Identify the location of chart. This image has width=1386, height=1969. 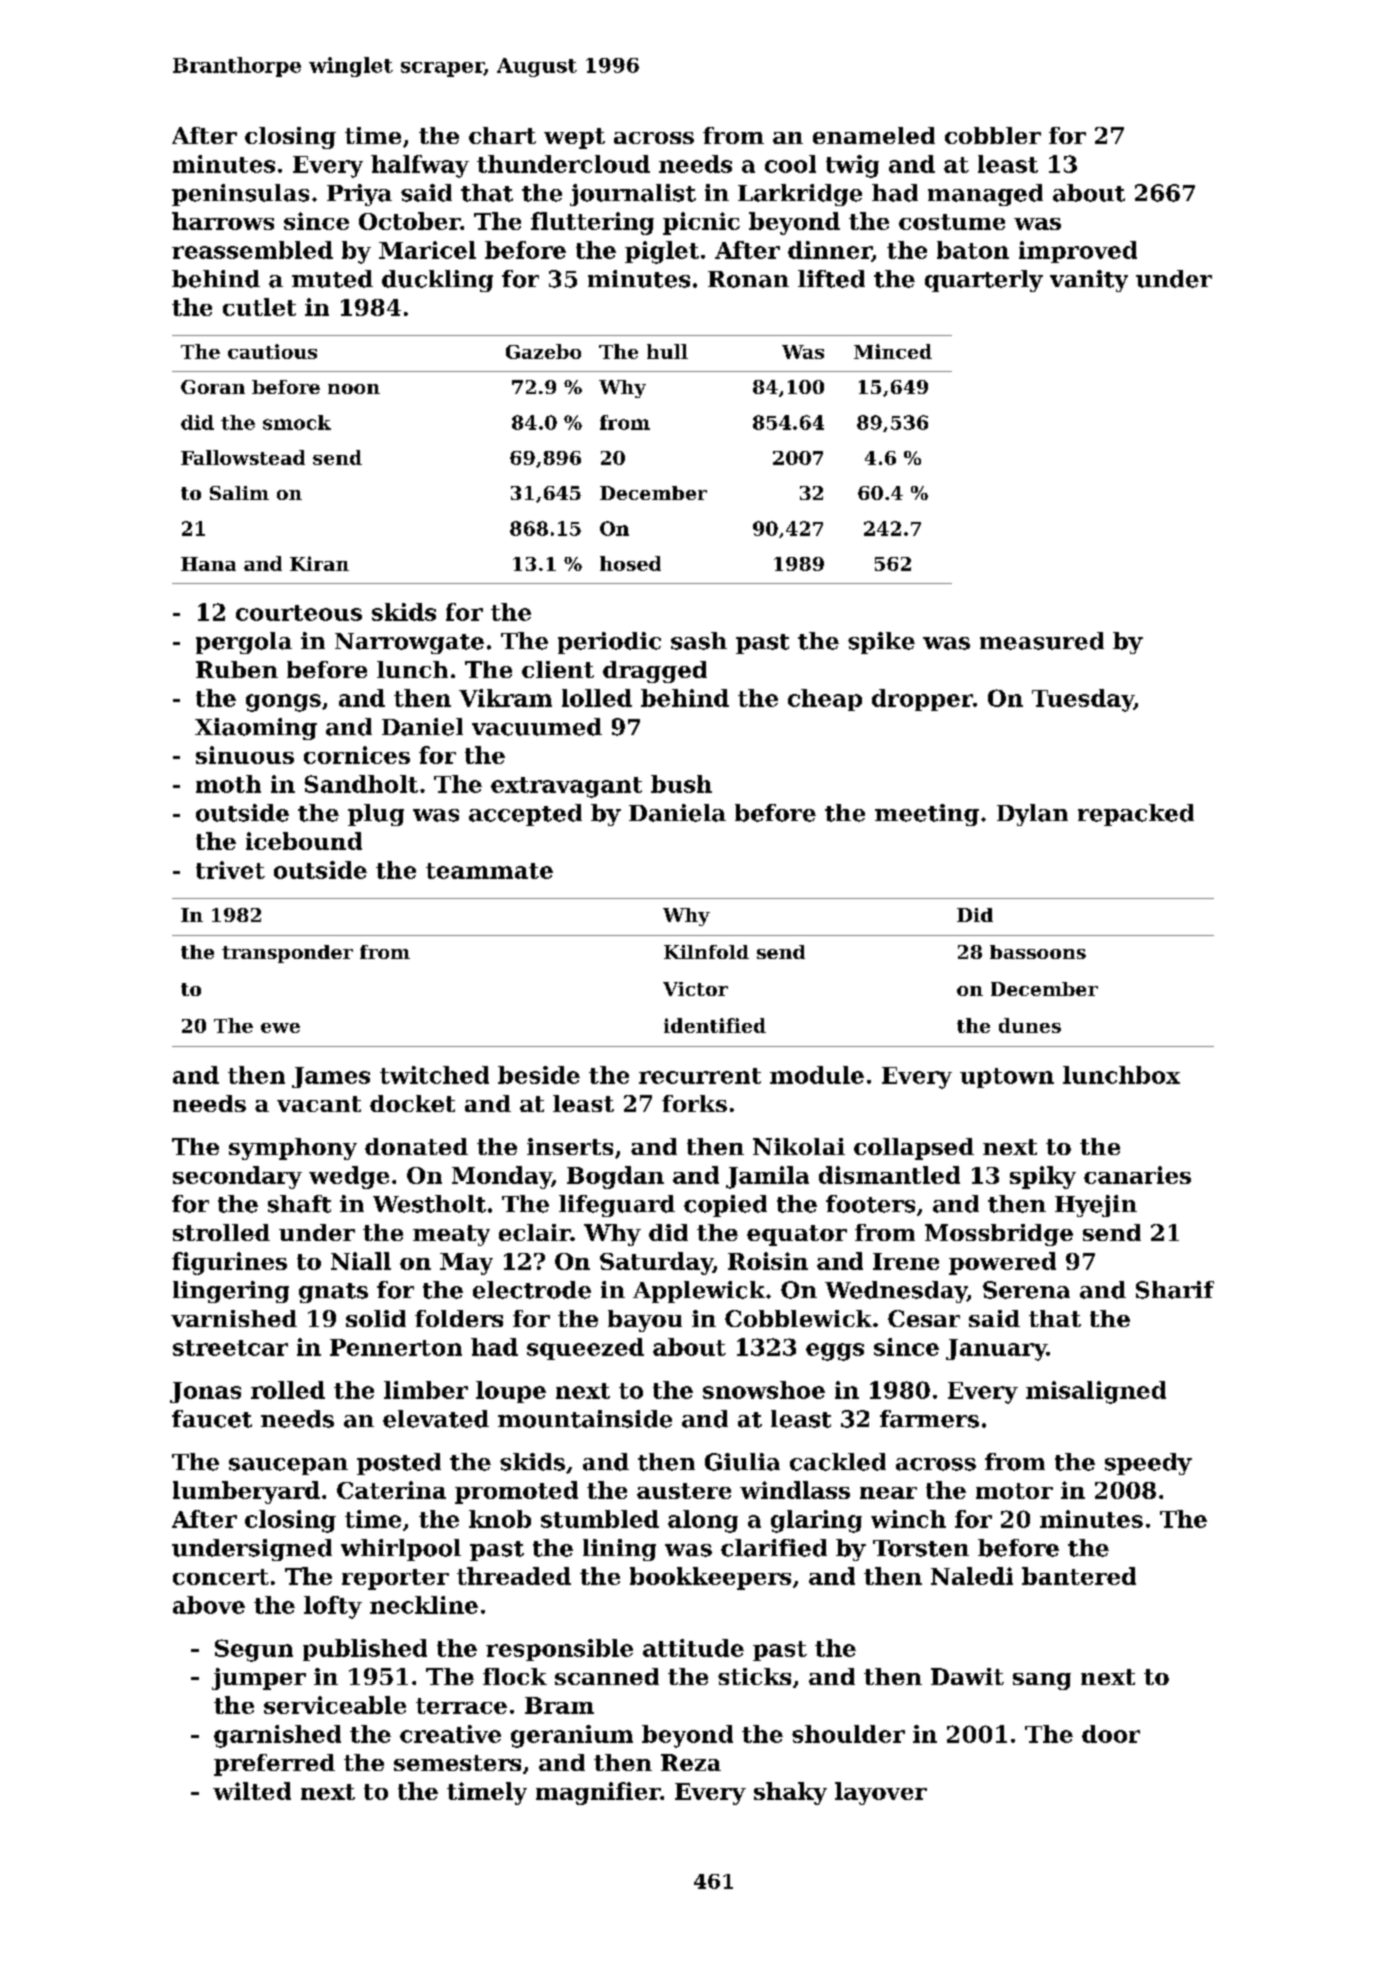
(502, 135).
